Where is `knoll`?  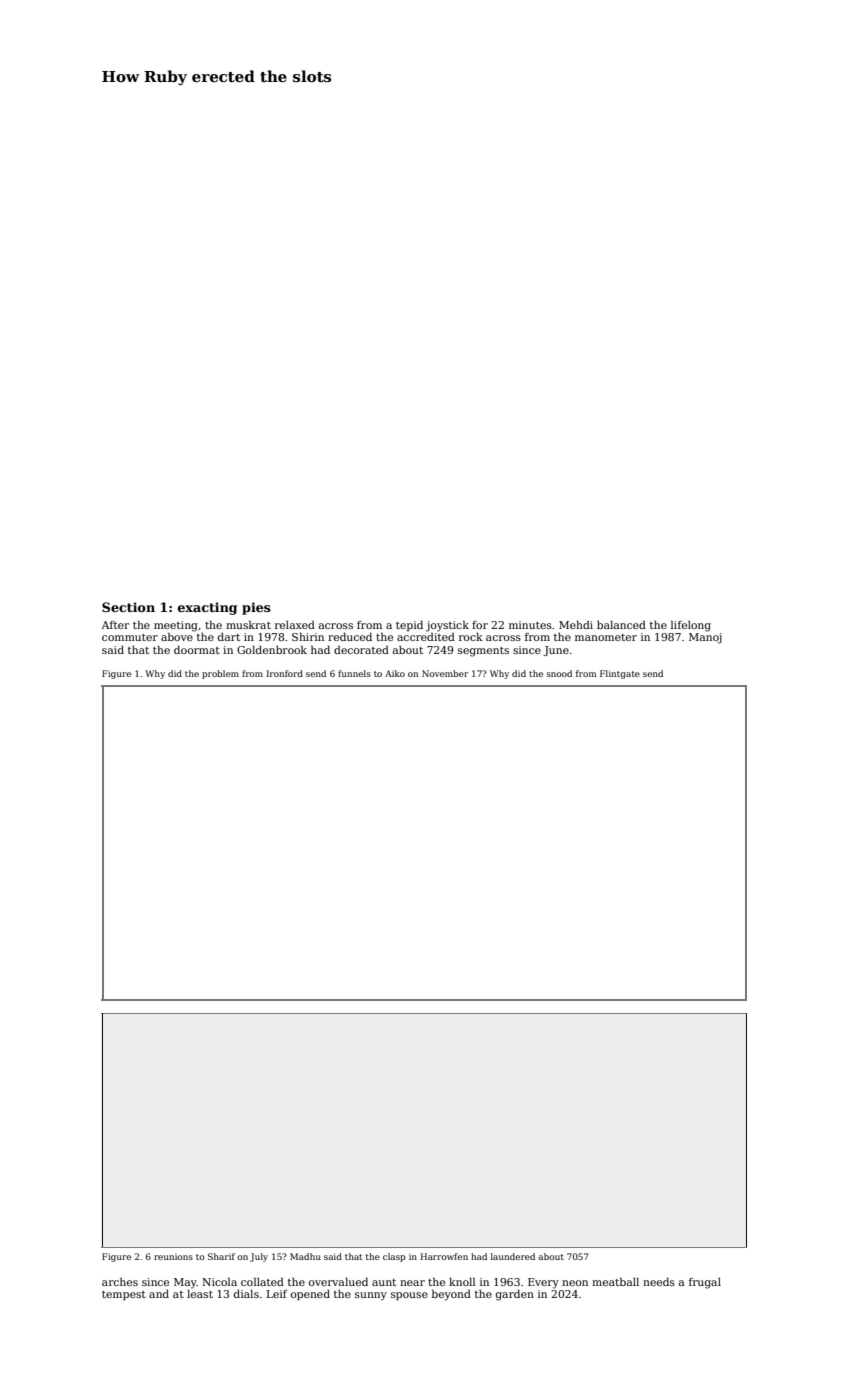
knoll is located at coordinates (462, 1281).
